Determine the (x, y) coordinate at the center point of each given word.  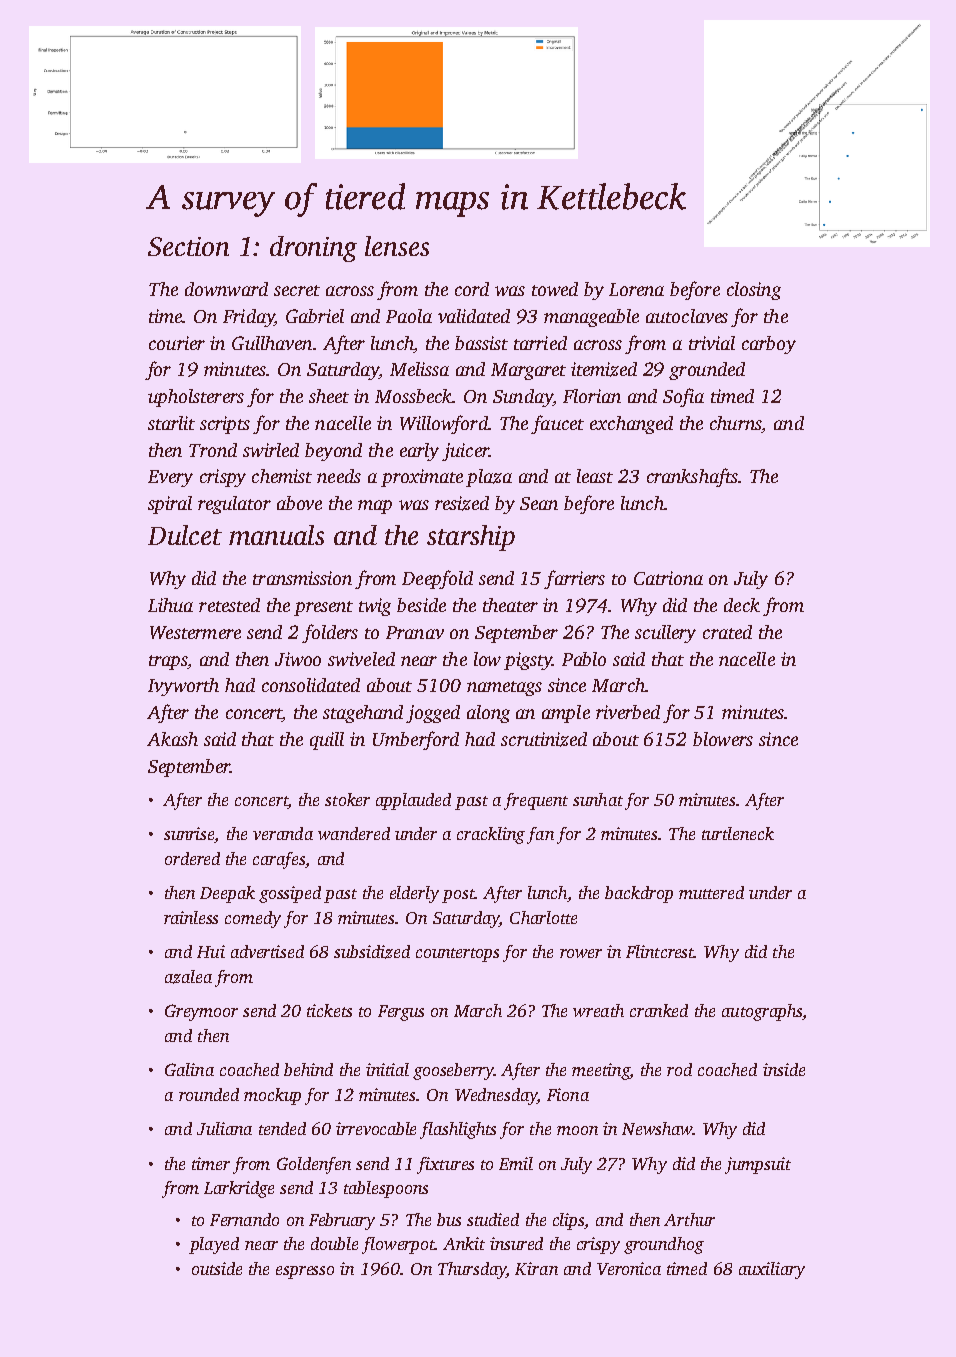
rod (679, 1069)
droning (313, 249)
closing (754, 291)
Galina (189, 1069)
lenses (397, 246)
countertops (457, 955)
